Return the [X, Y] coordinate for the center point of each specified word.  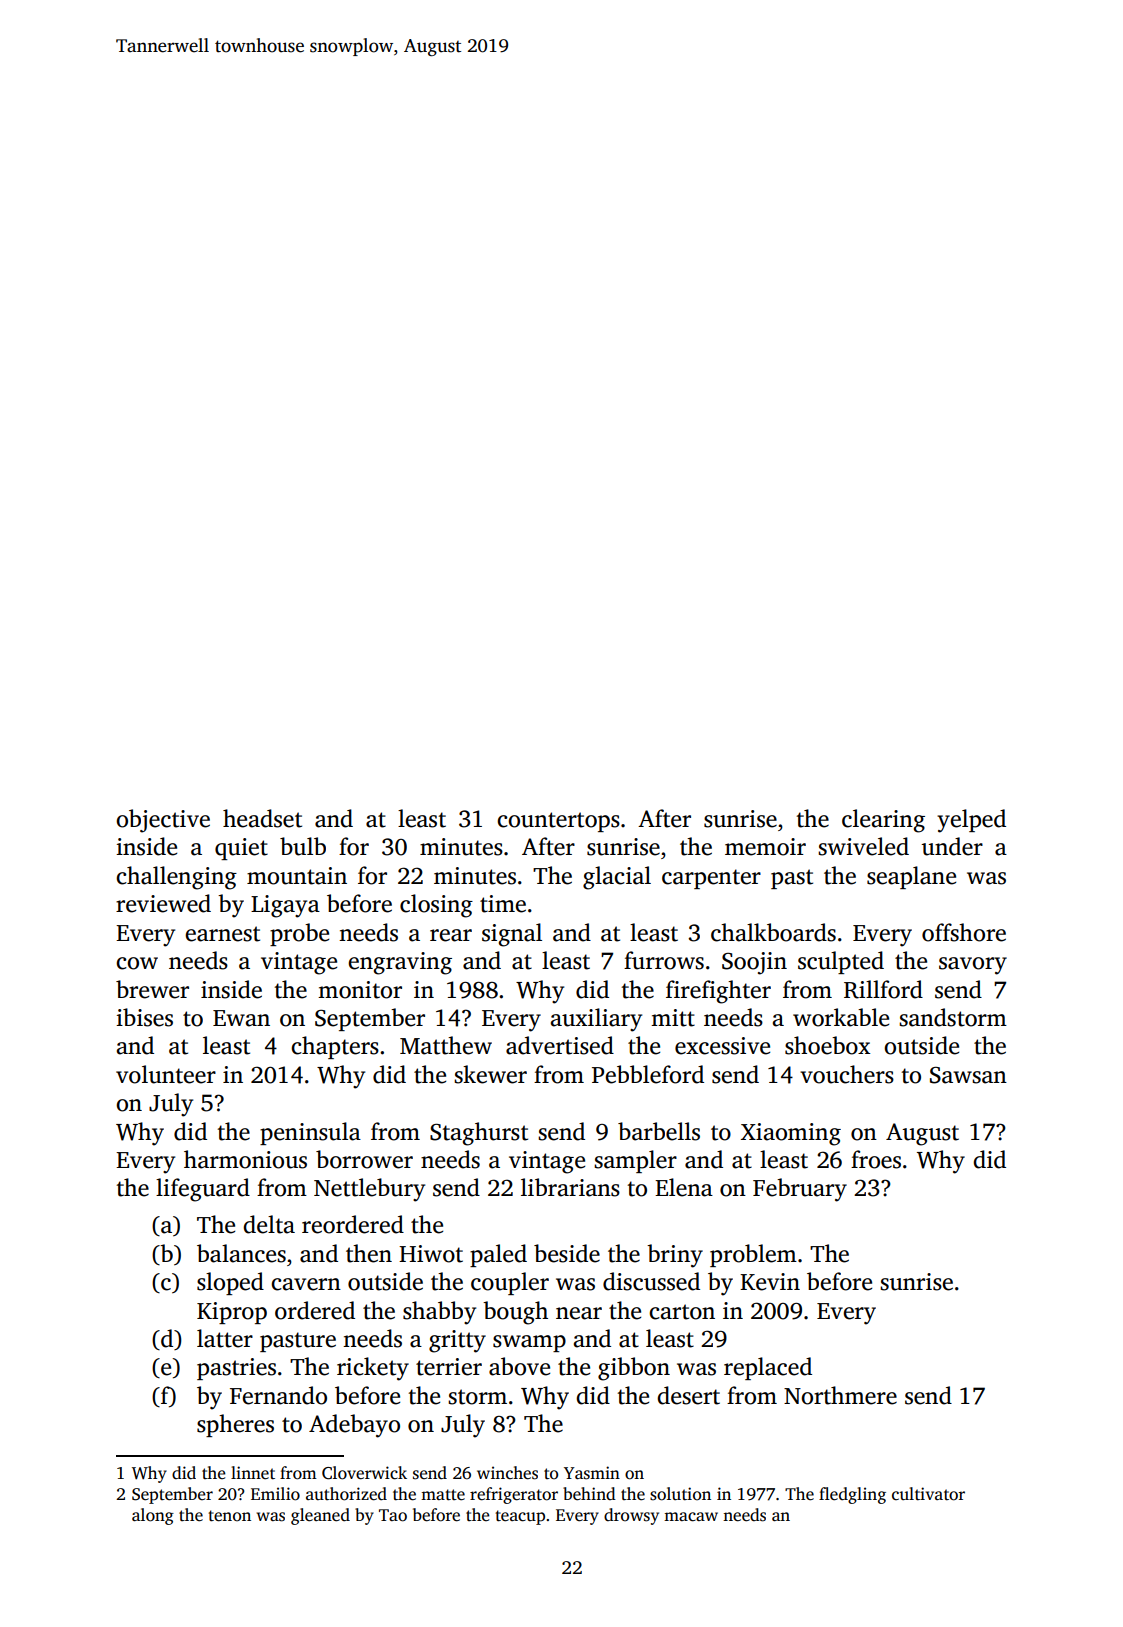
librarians [570, 1187]
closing [436, 906]
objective [163, 821]
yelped [971, 821]
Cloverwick [364, 1473]
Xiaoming [791, 1134]
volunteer [166, 1074]
